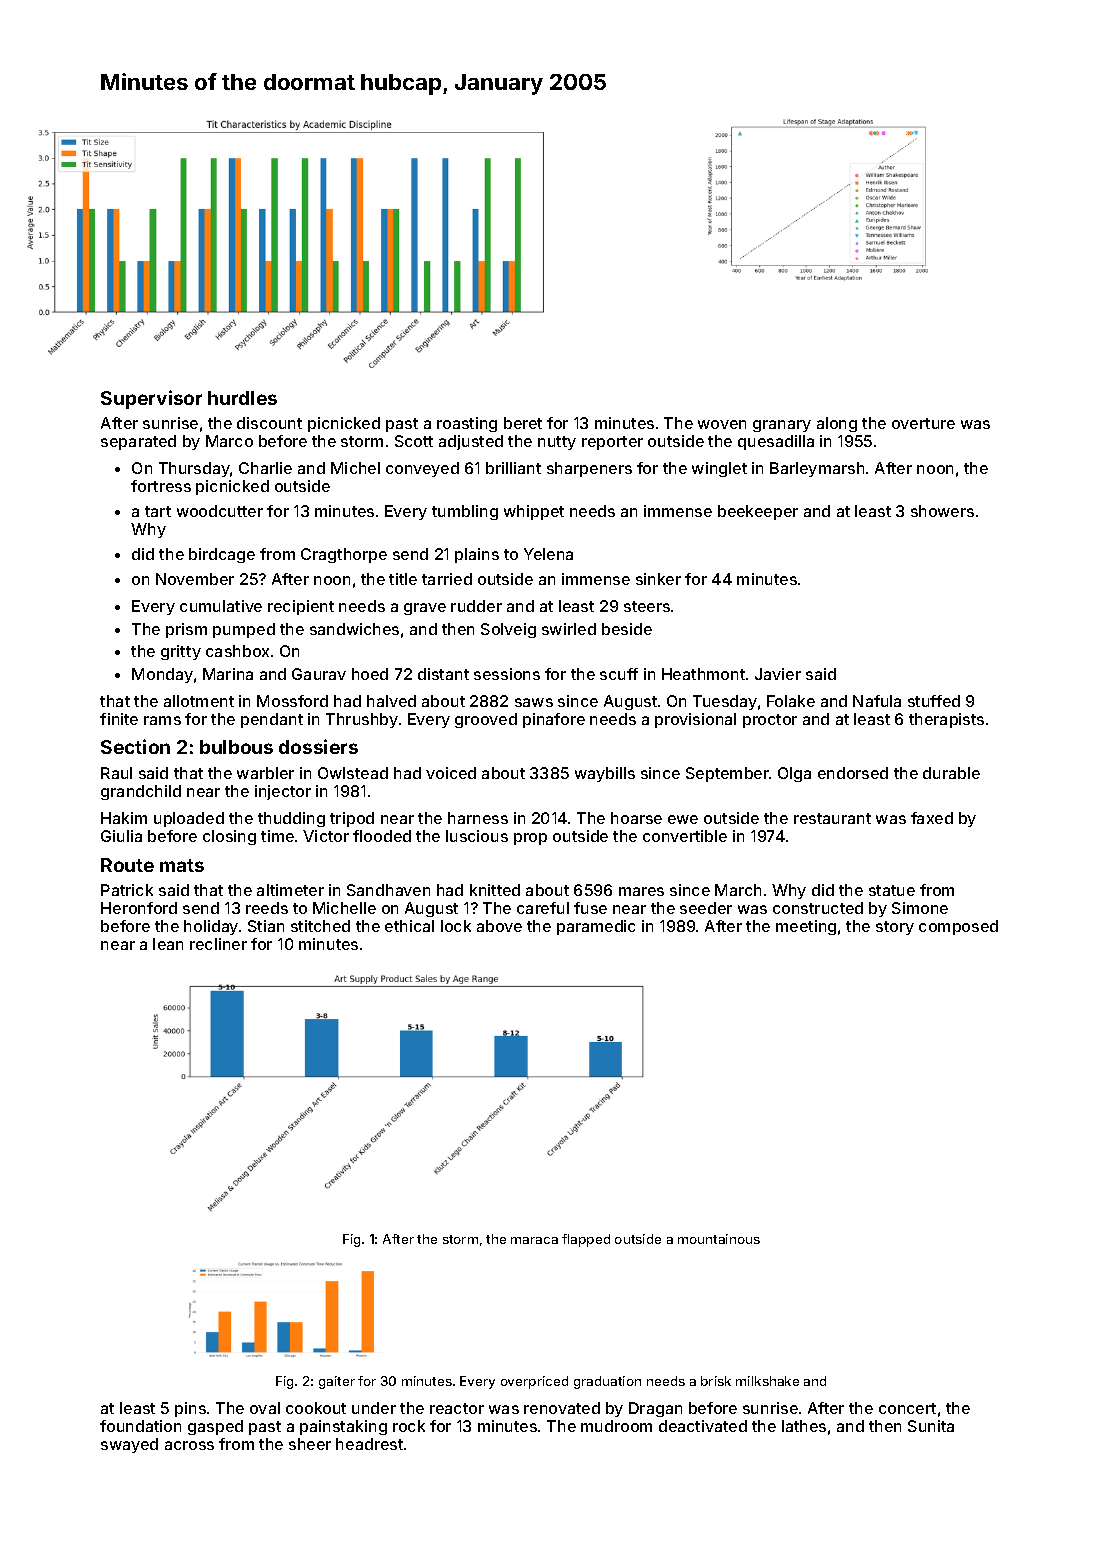 The width and height of the page is (1103, 1566). What do you see at coordinates (135, 746) in the page?
I see `Section` at bounding box center [135, 746].
